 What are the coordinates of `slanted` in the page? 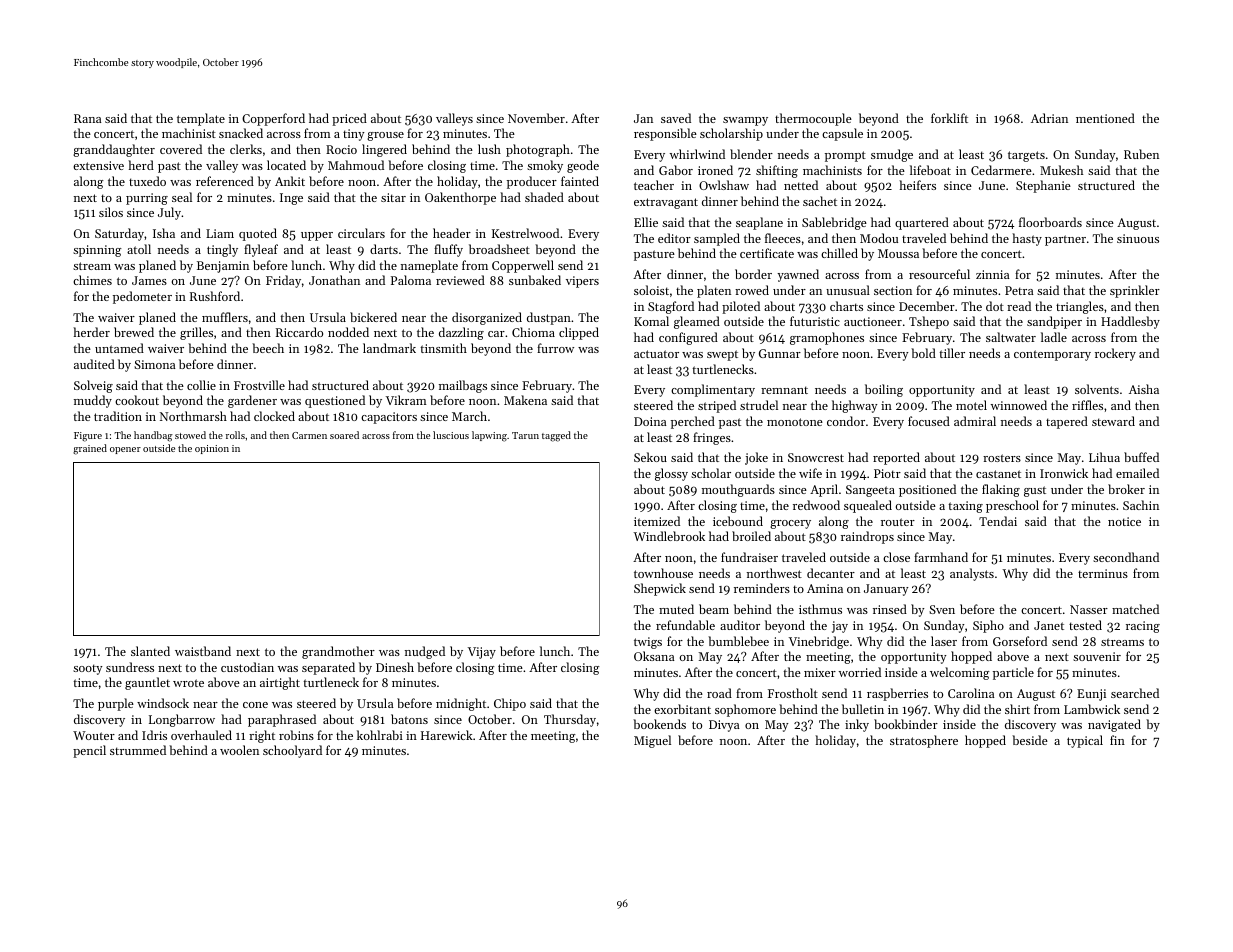 It's located at (150, 651).
